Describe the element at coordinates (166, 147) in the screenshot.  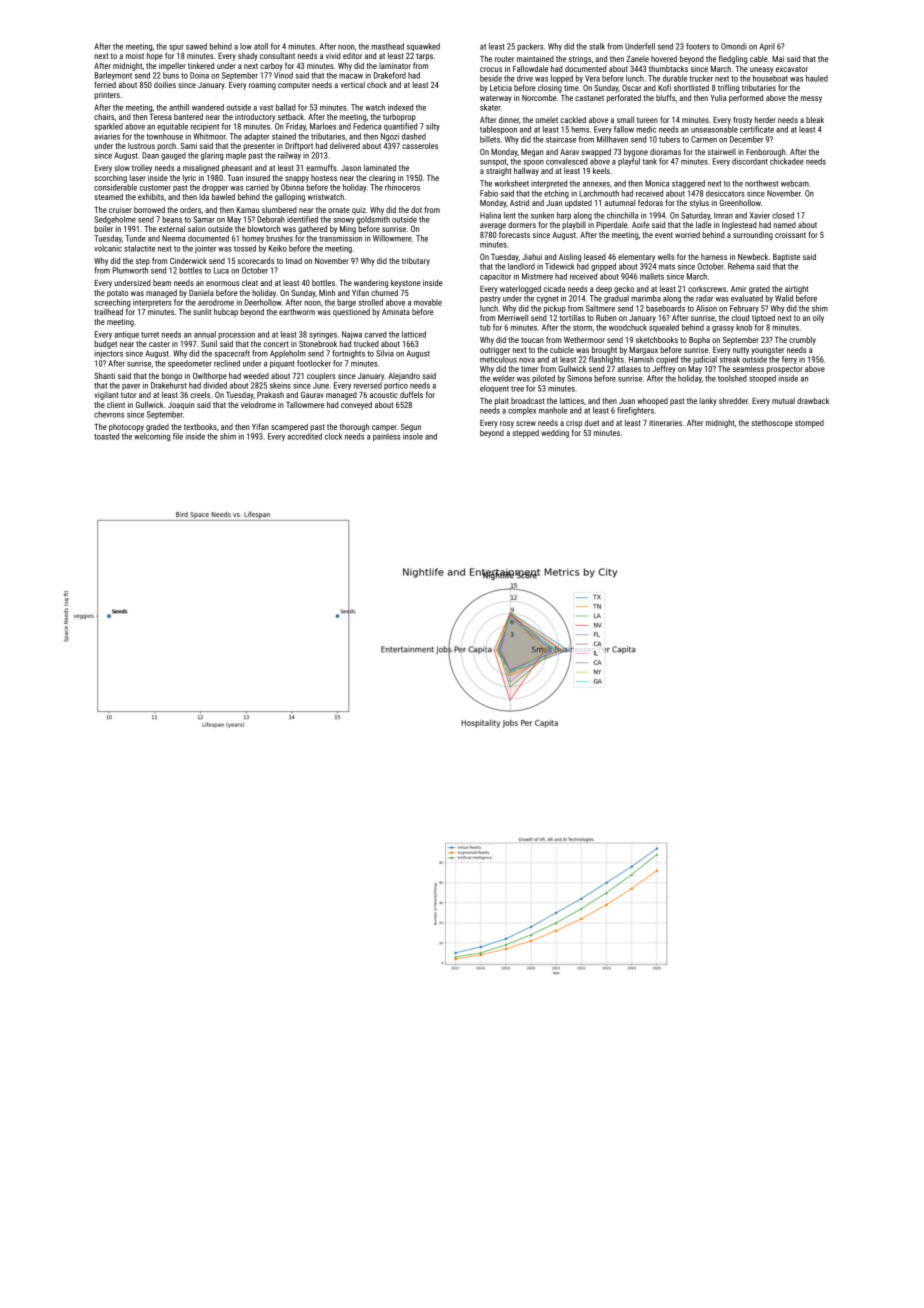
I see `porch` at that location.
